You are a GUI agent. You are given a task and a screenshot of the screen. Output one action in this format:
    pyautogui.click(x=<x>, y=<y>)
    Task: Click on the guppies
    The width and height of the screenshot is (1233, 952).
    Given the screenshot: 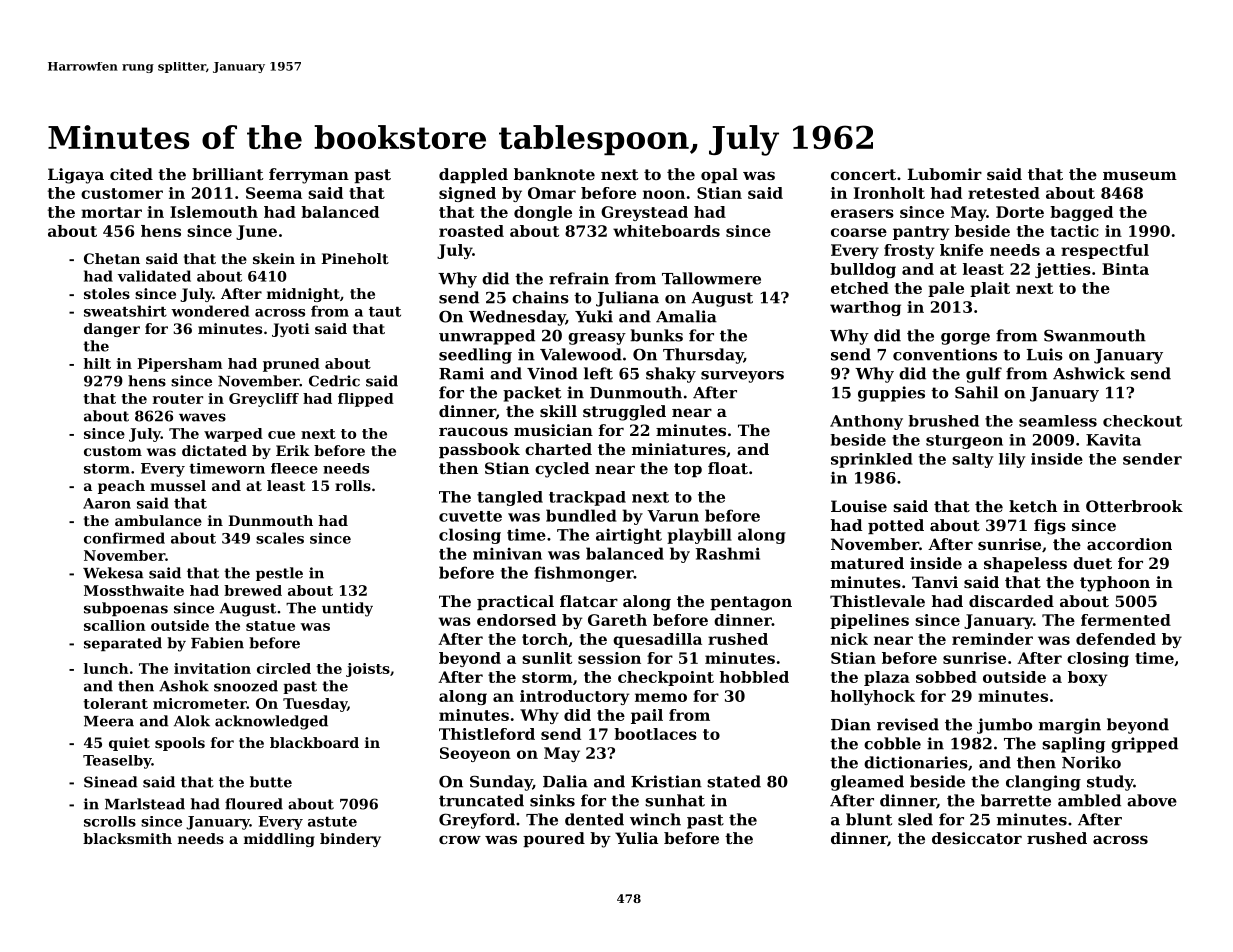 What is the action you would take?
    pyautogui.click(x=891, y=394)
